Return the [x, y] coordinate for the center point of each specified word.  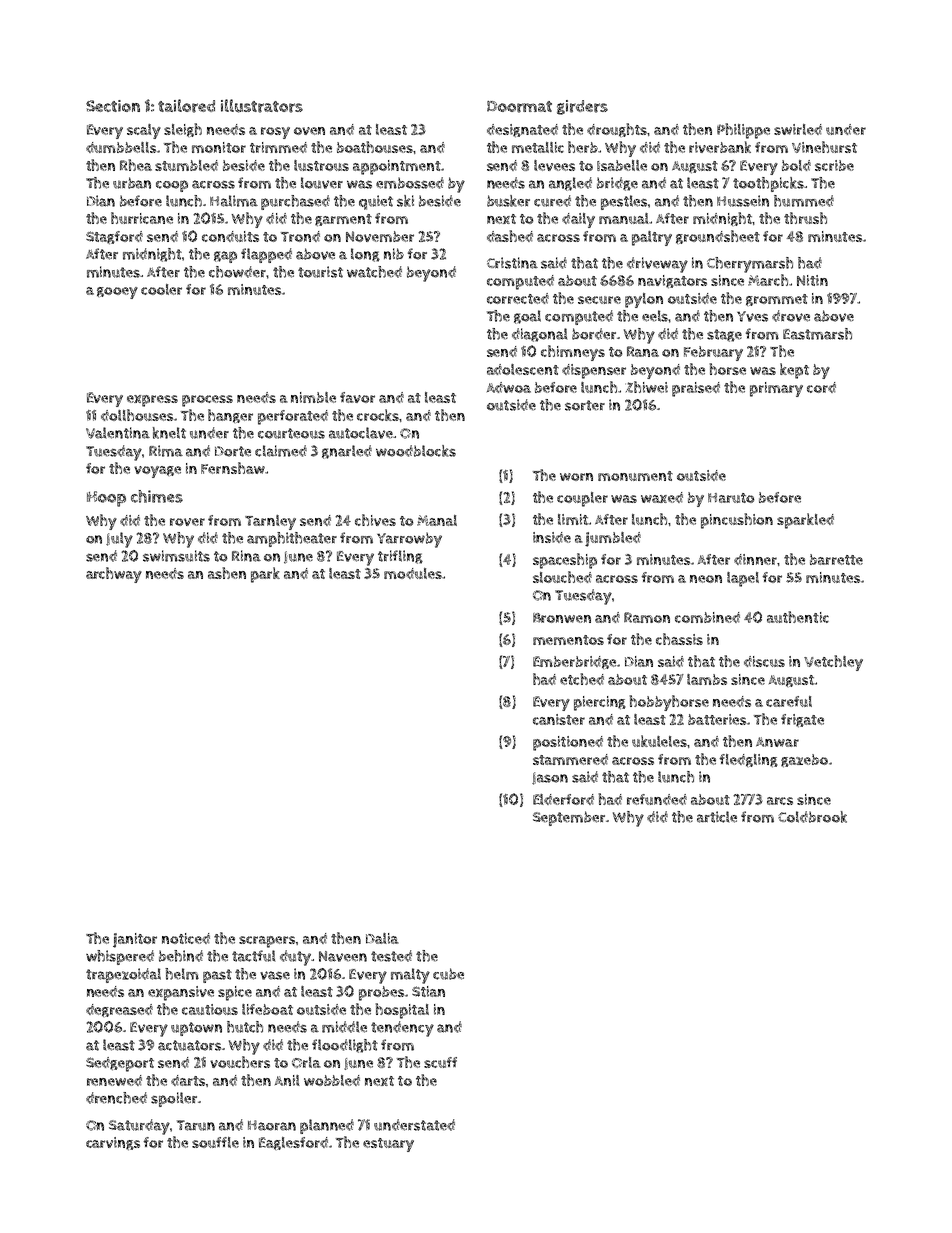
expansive [181, 993]
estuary [388, 1145]
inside [552, 537]
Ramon [647, 617]
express [152, 401]
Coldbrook [812, 817]
